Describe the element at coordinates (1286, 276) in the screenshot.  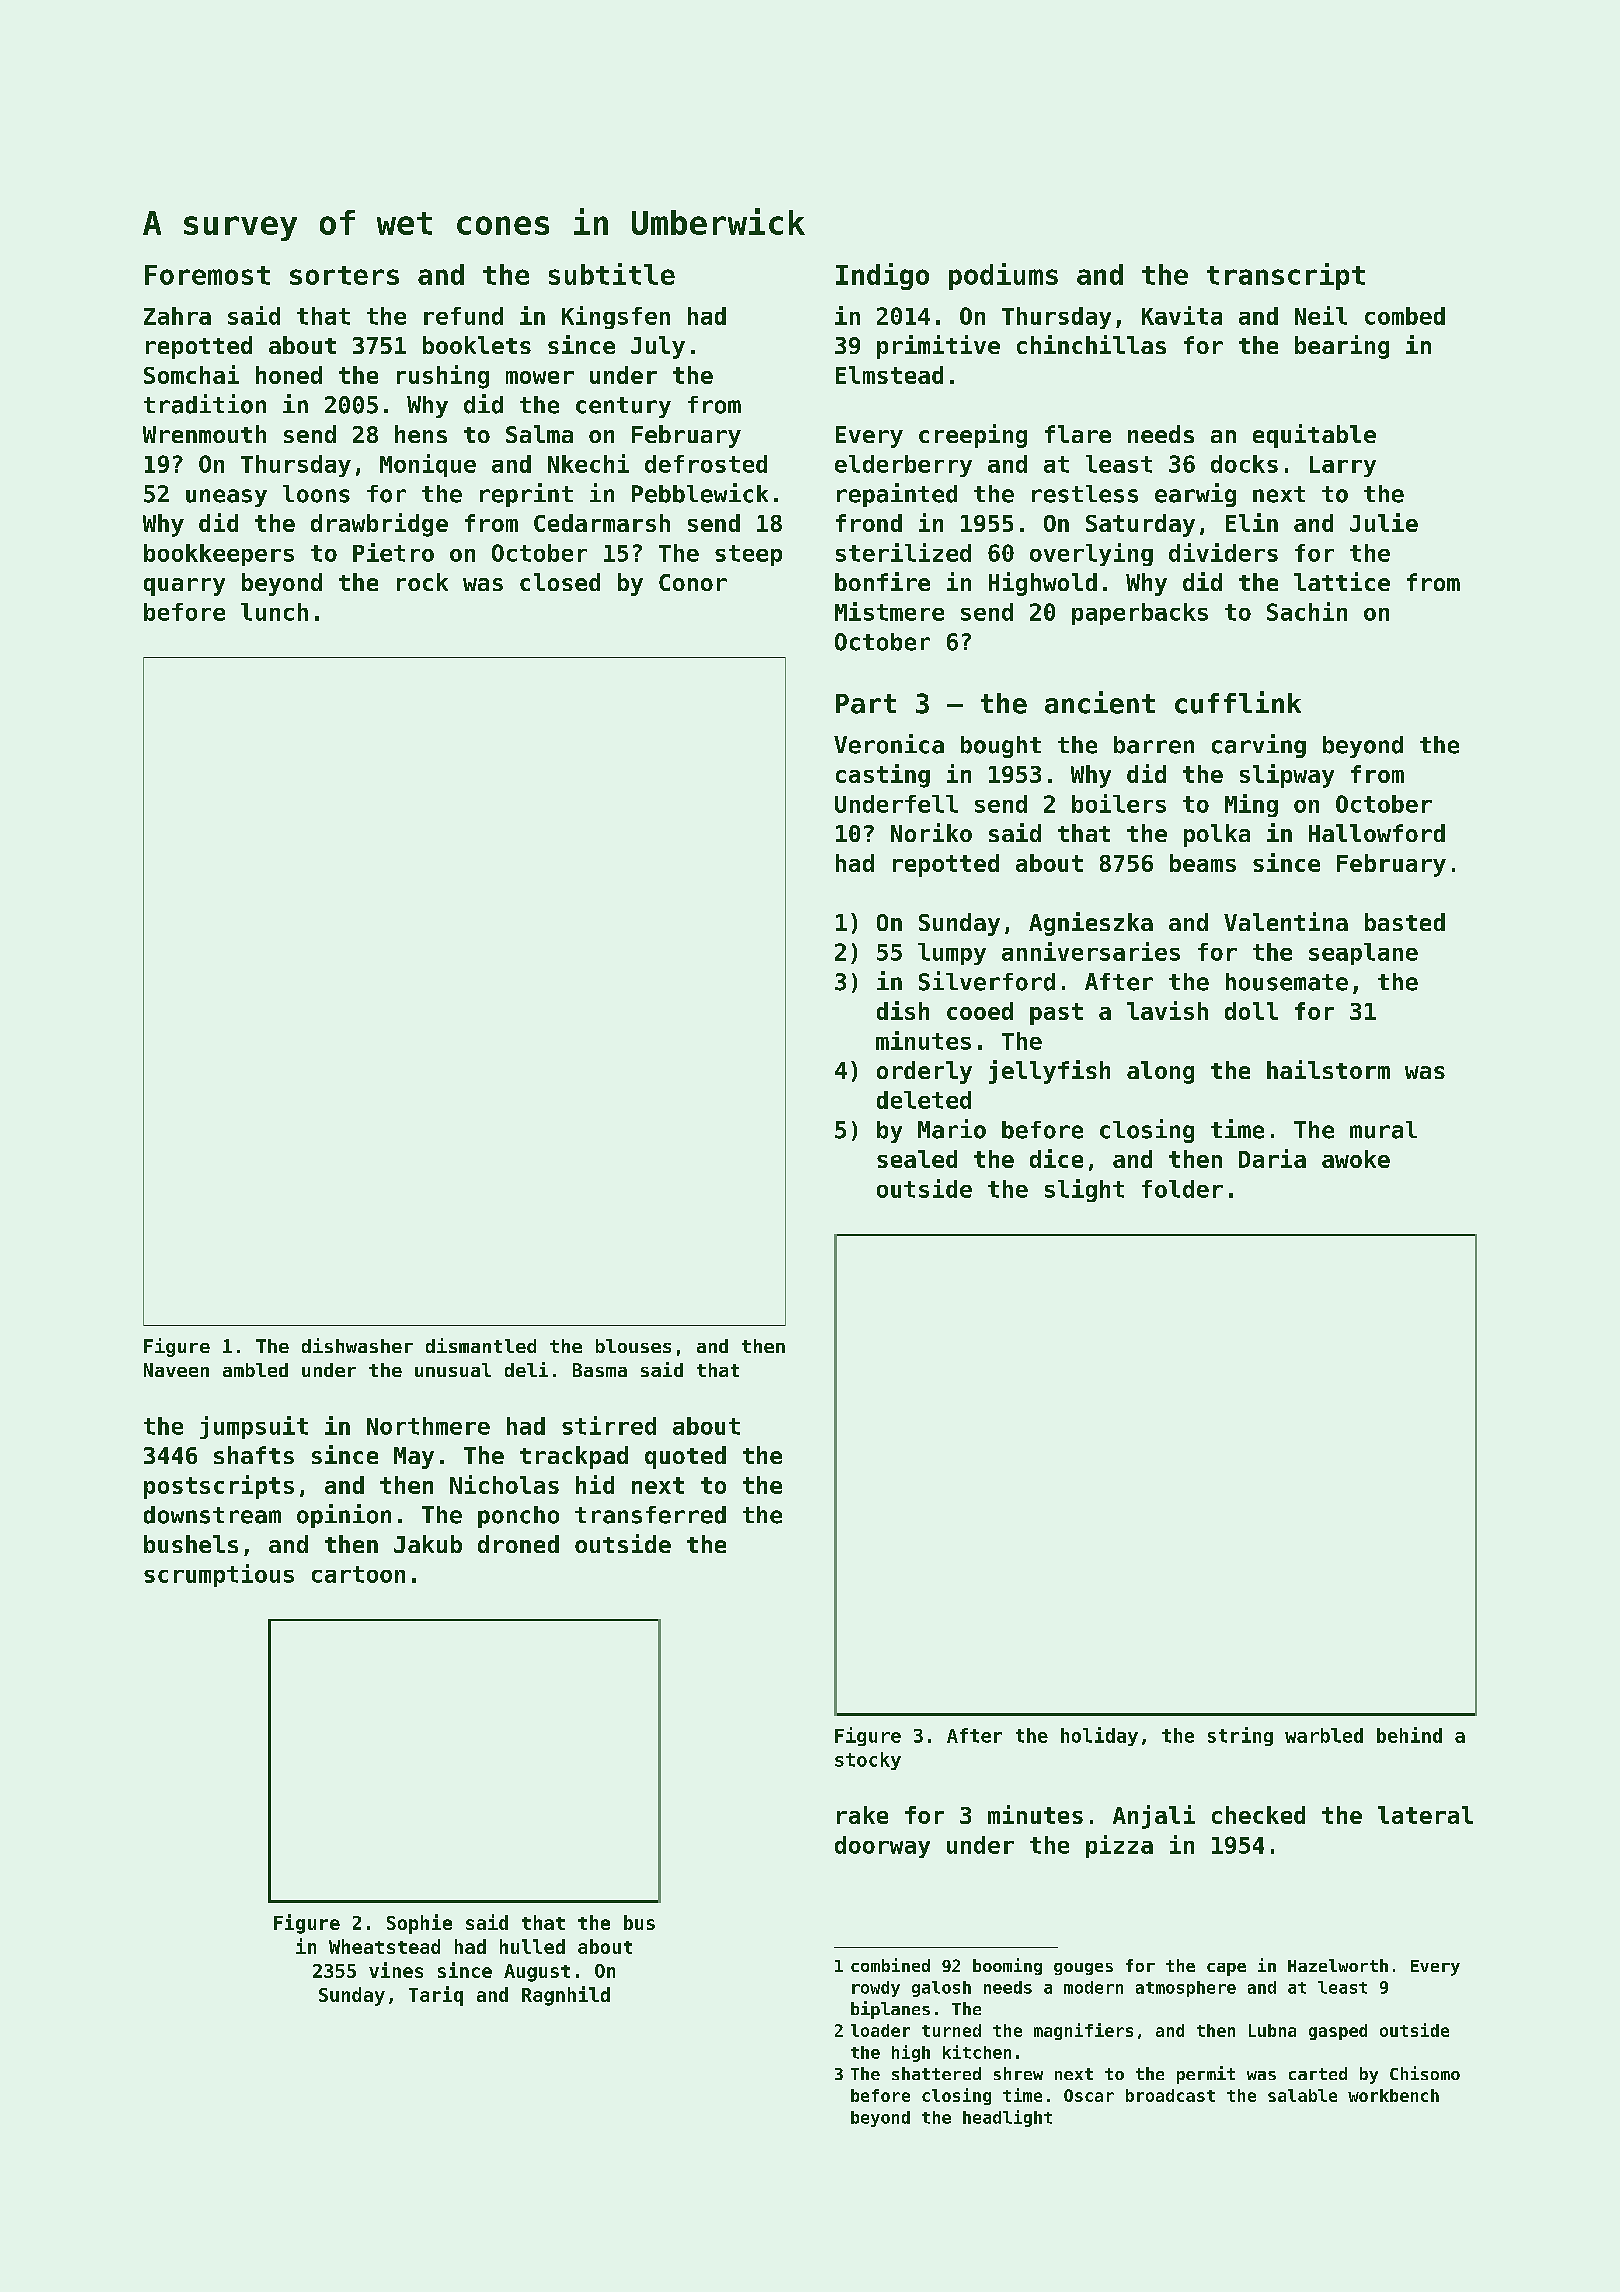
I see `transcript` at that location.
